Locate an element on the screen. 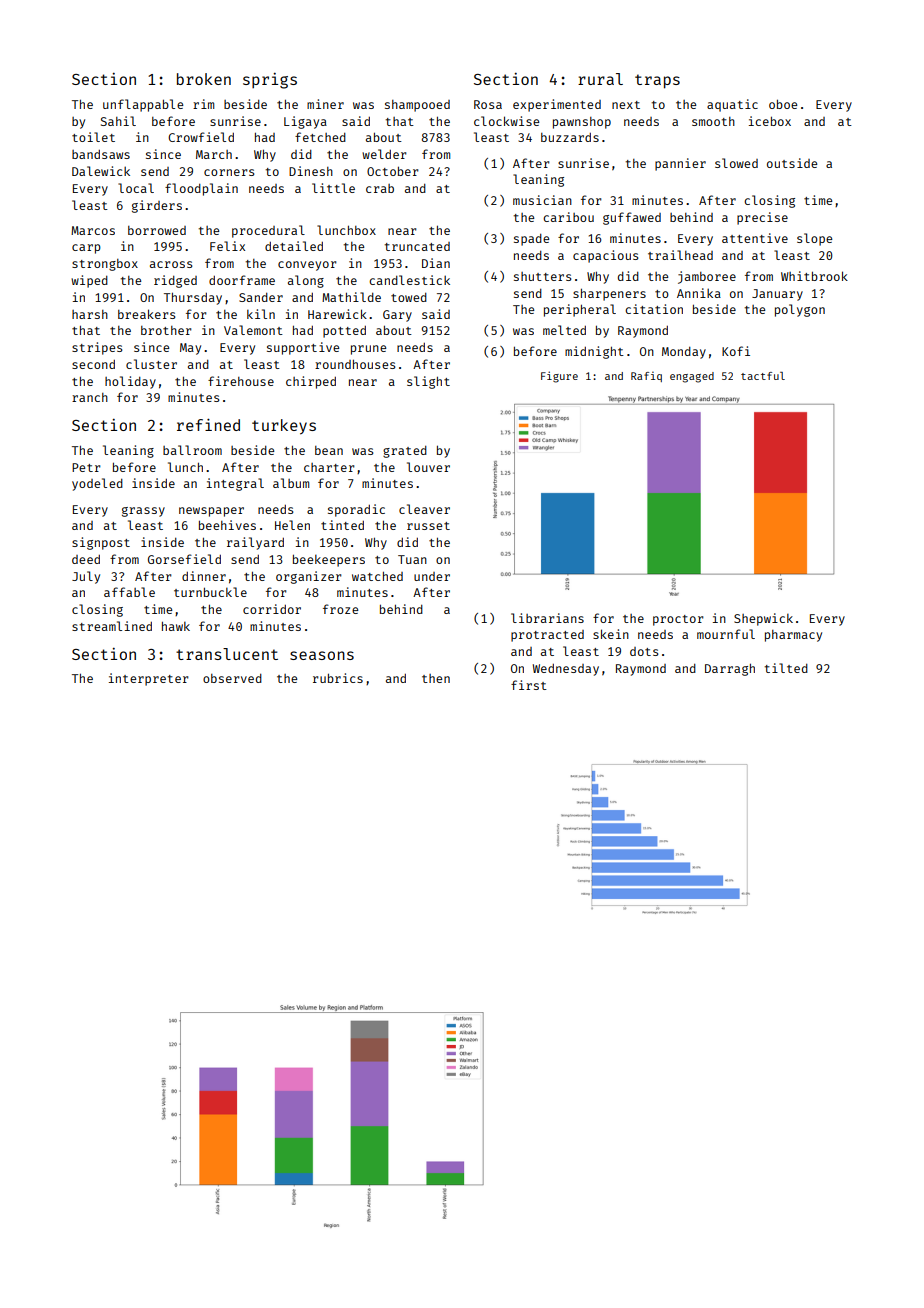 This screenshot has width=924, height=1308. librarians is located at coordinates (547, 618).
